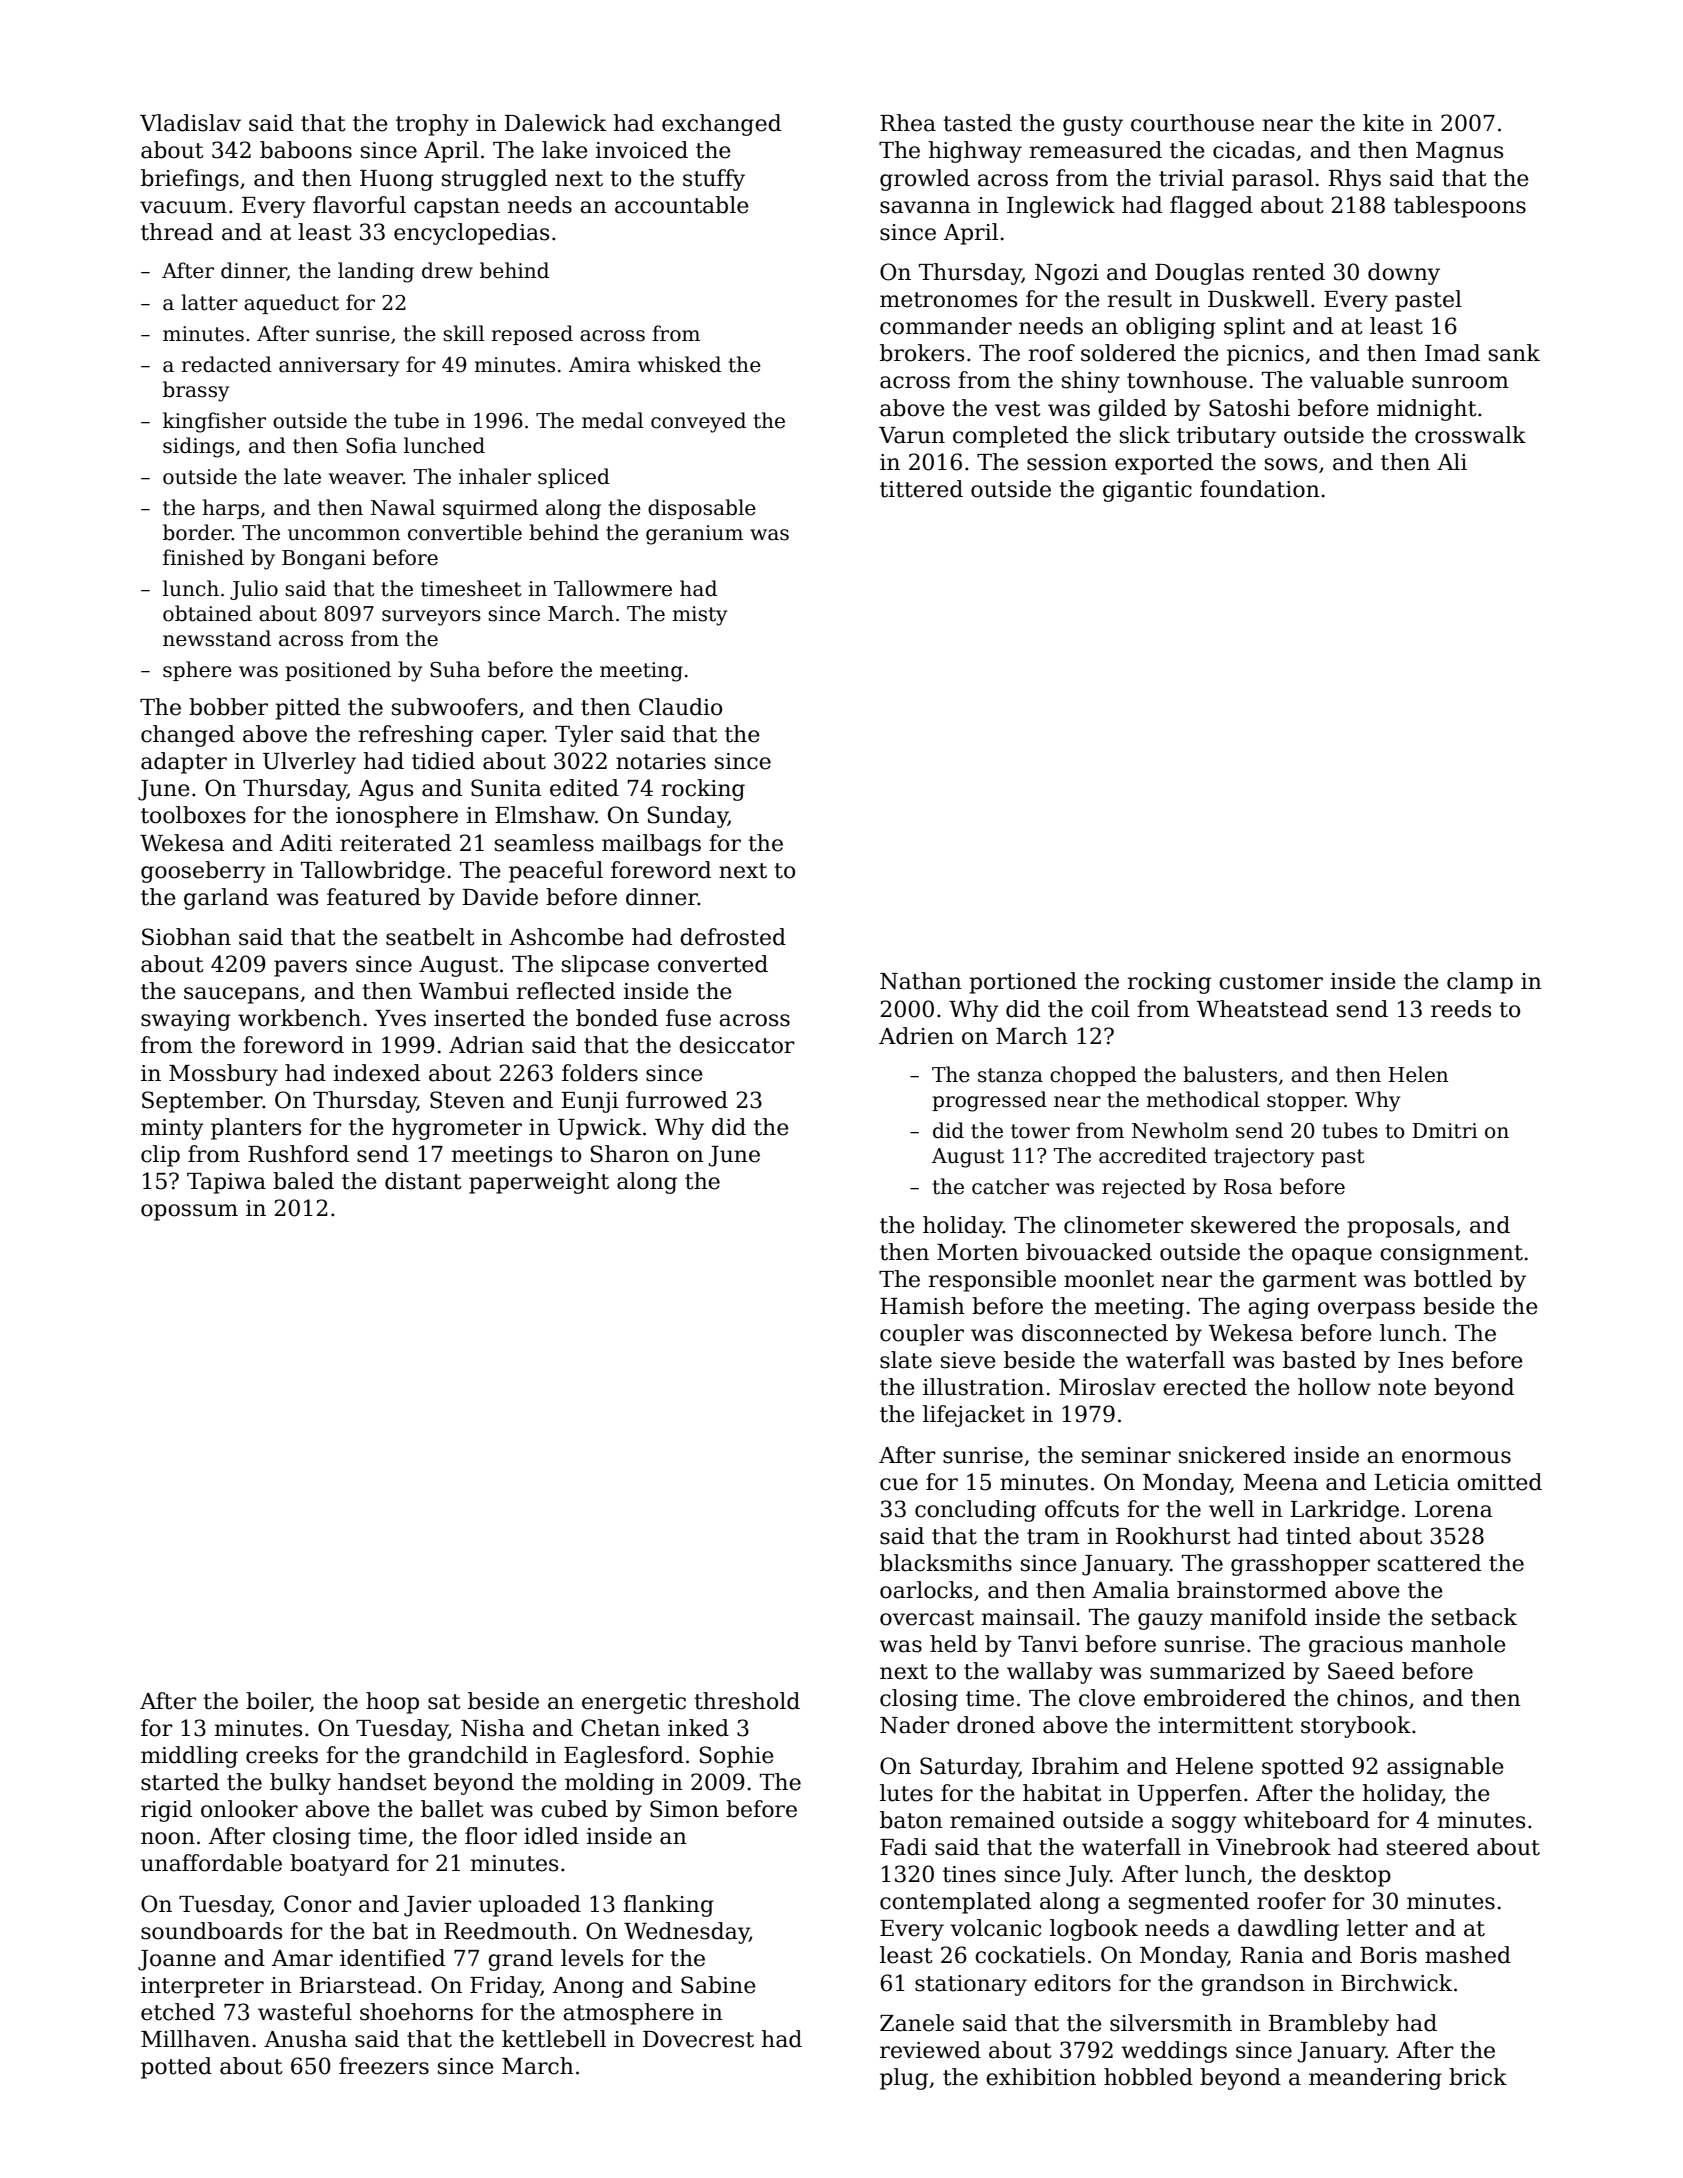 Image resolution: width=1683 pixels, height=2178 pixels. What do you see at coordinates (978, 1252) in the screenshot?
I see `Morten` at bounding box center [978, 1252].
